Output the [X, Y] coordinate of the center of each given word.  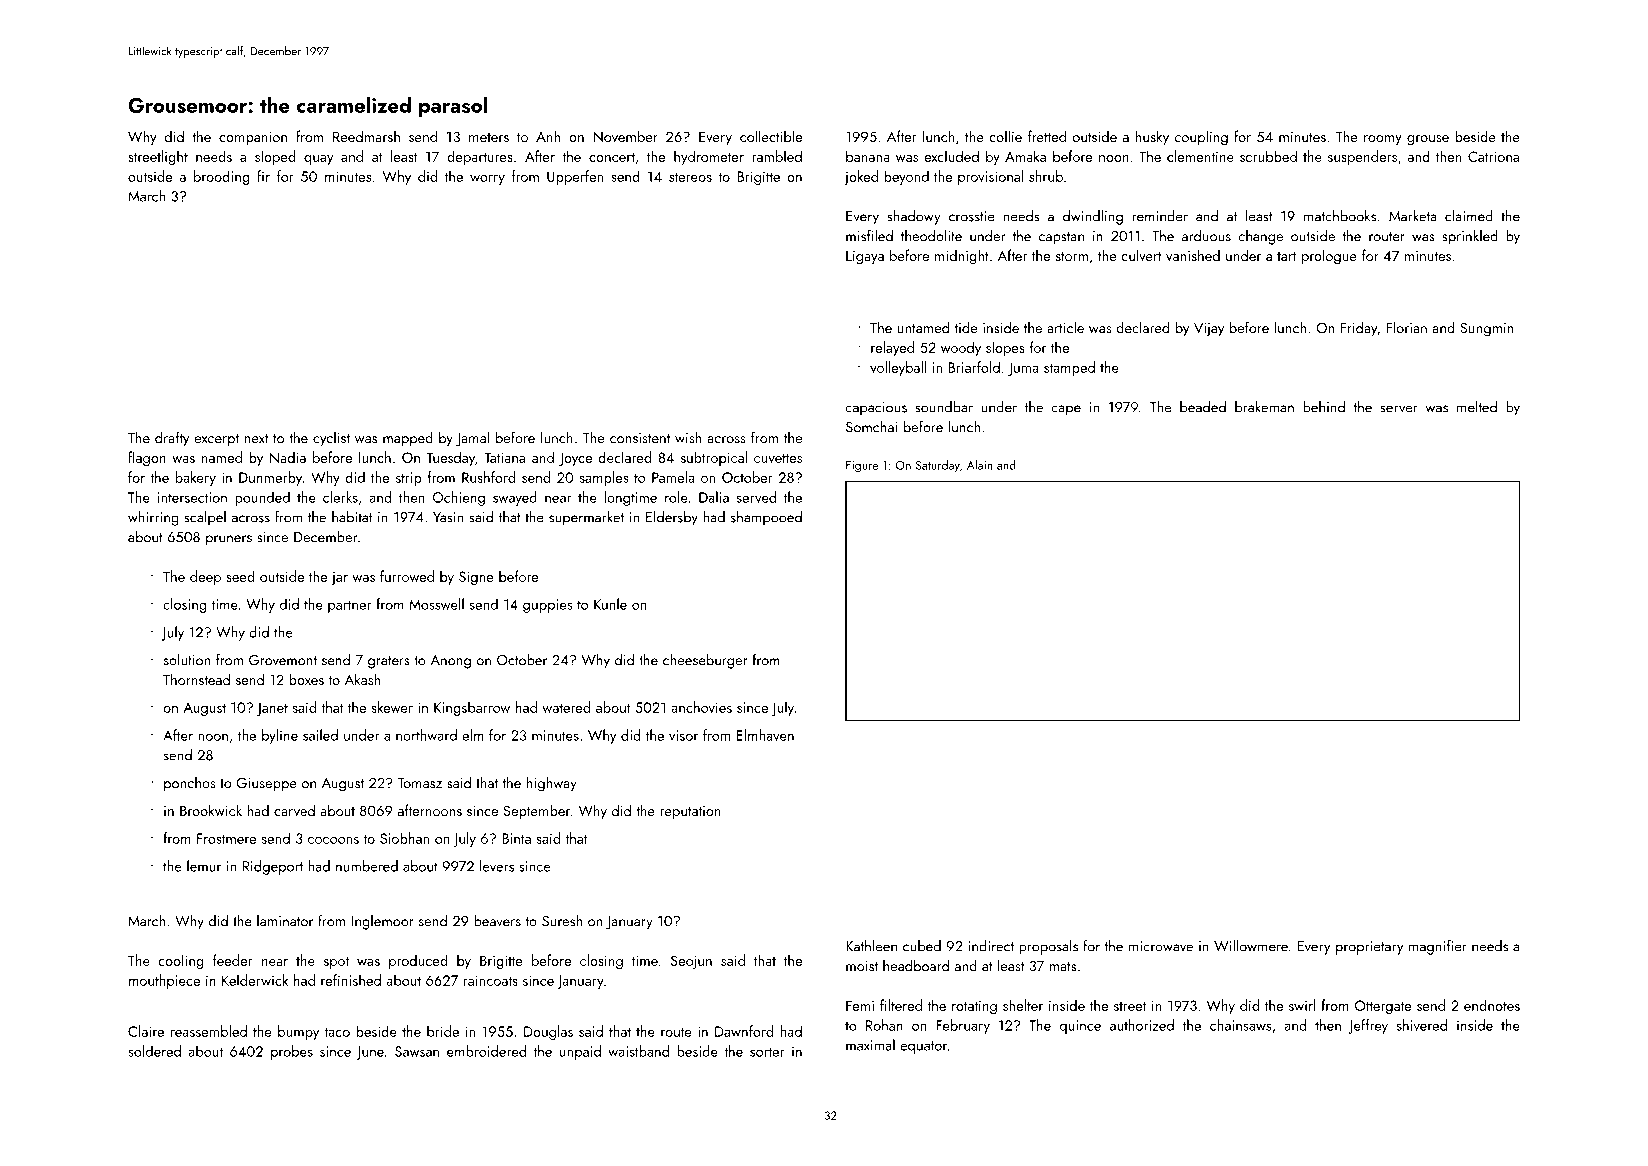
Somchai [871, 427]
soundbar [944, 407]
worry [487, 180]
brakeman [1264, 407]
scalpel [205, 518]
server [1399, 409]
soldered [154, 1051]
